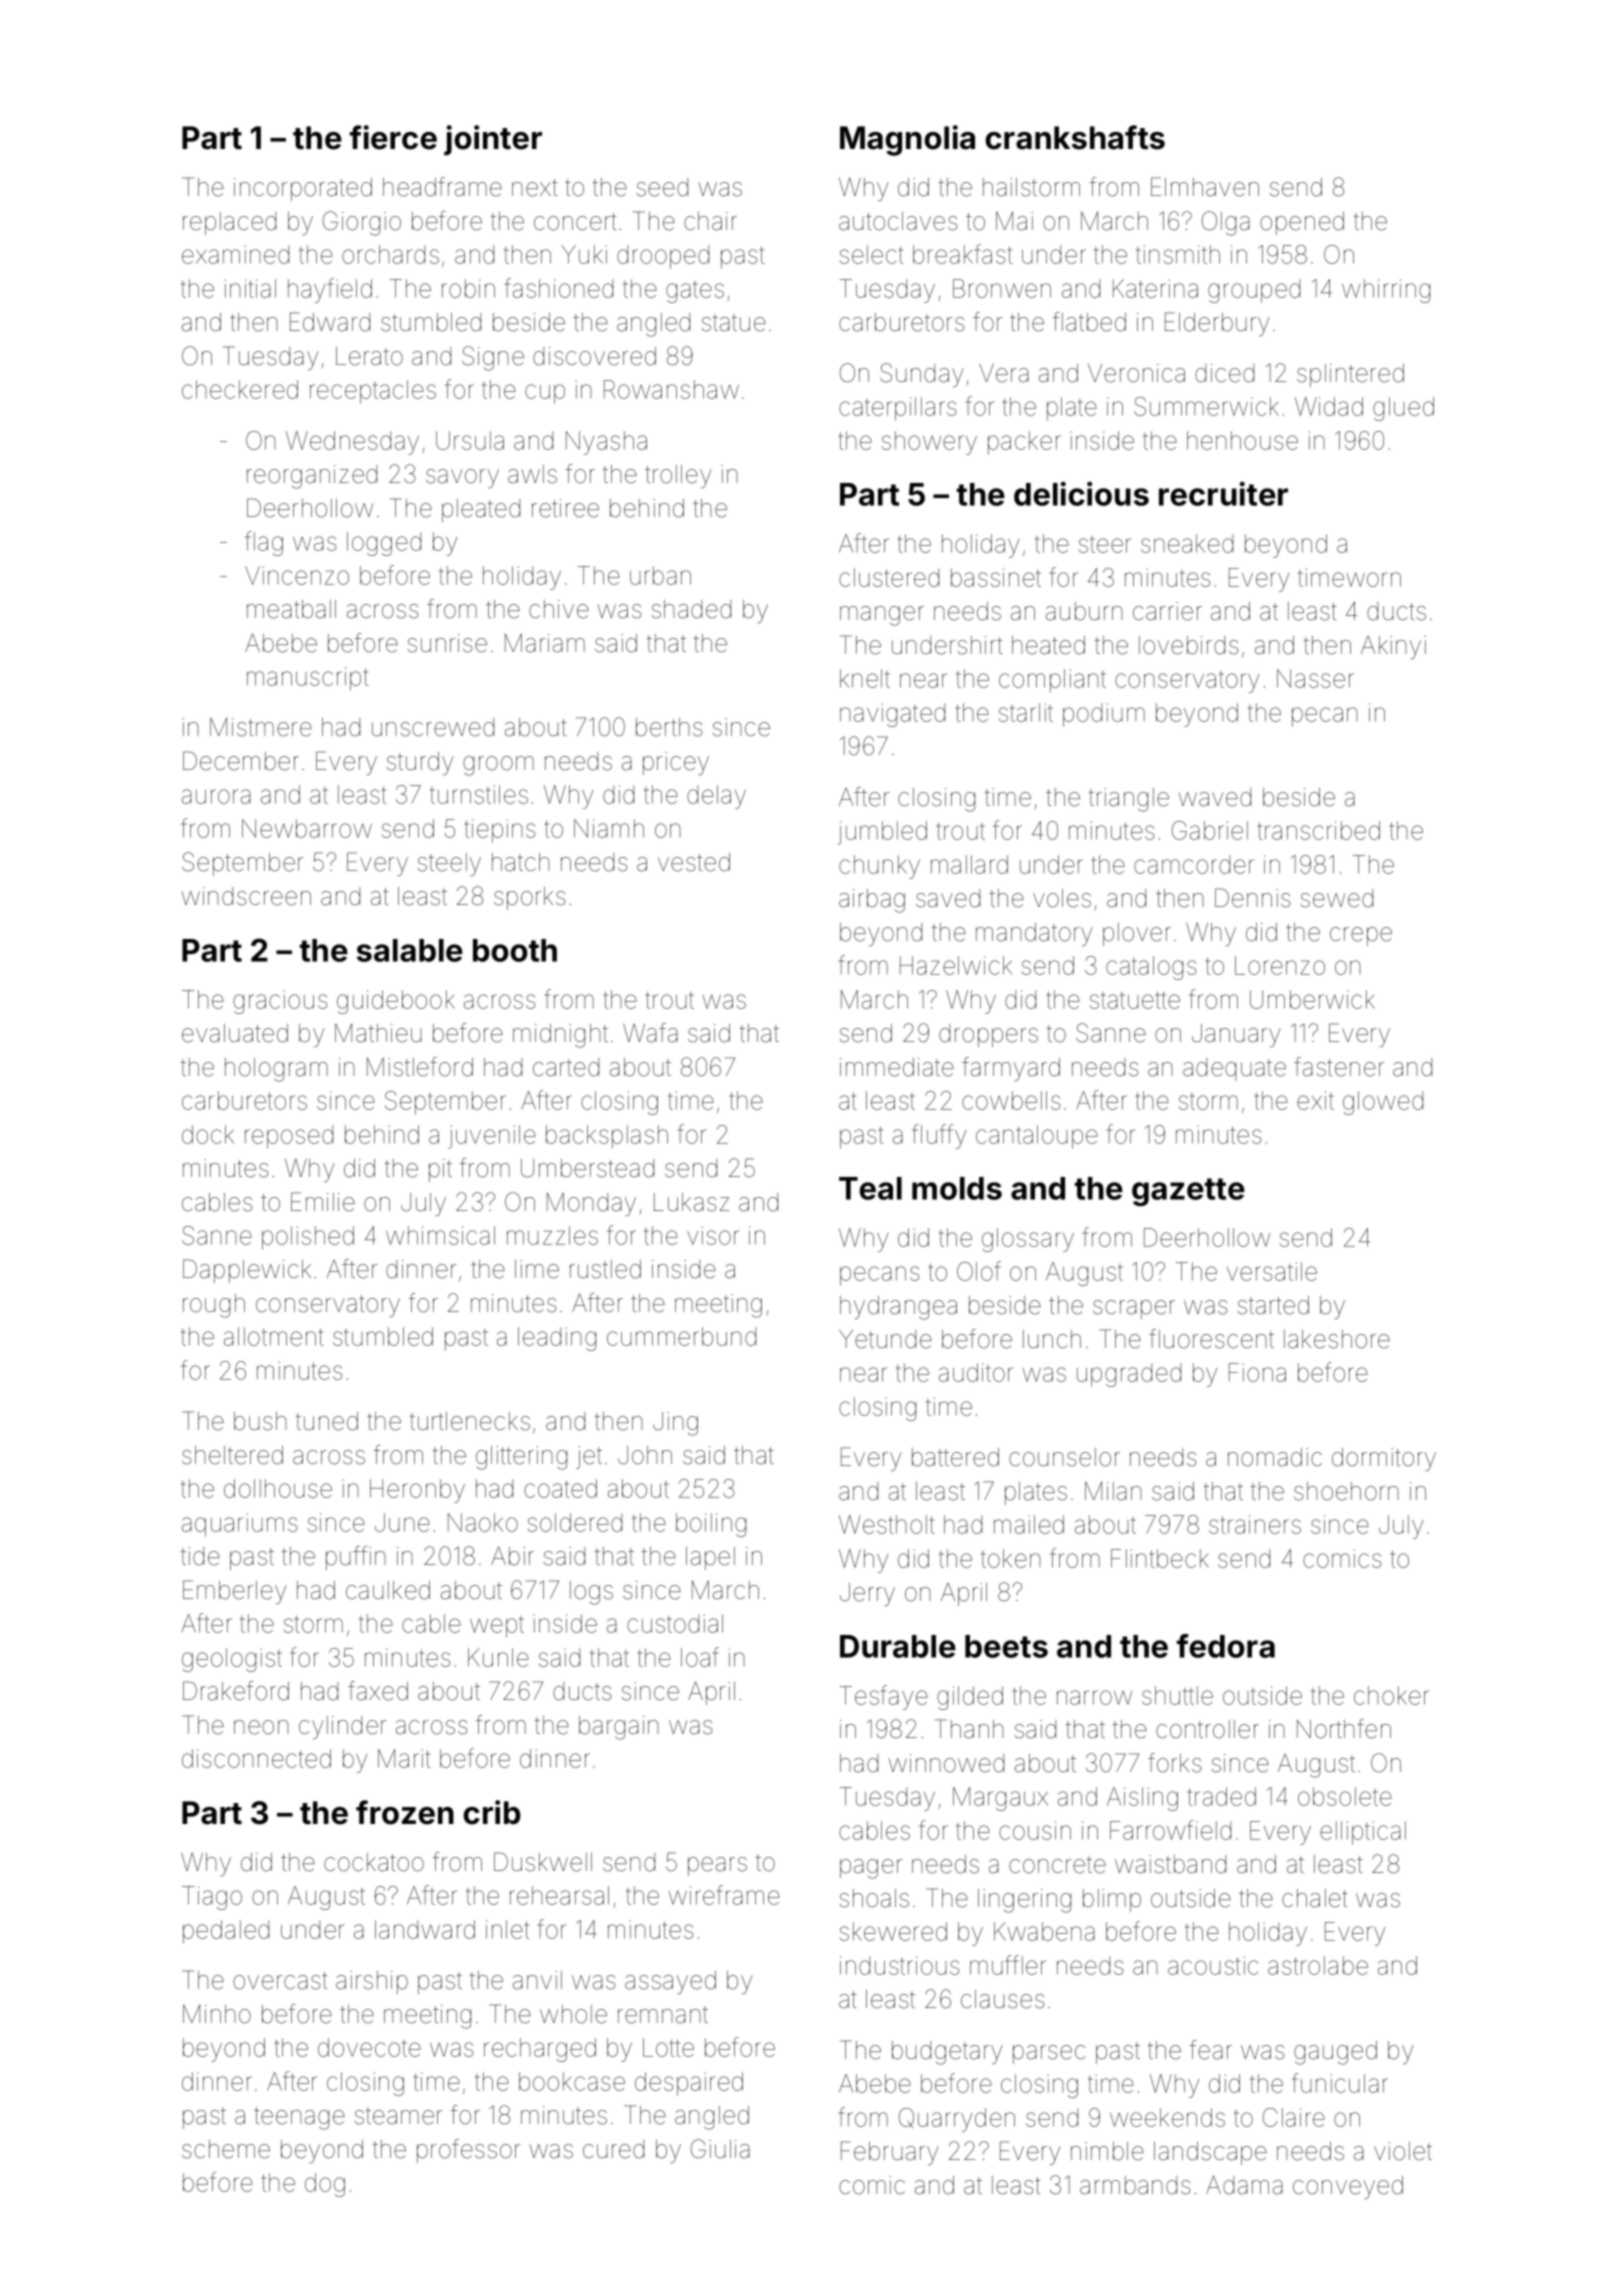 This document has height=2292, width=1620. I want to click on select, so click(872, 254).
